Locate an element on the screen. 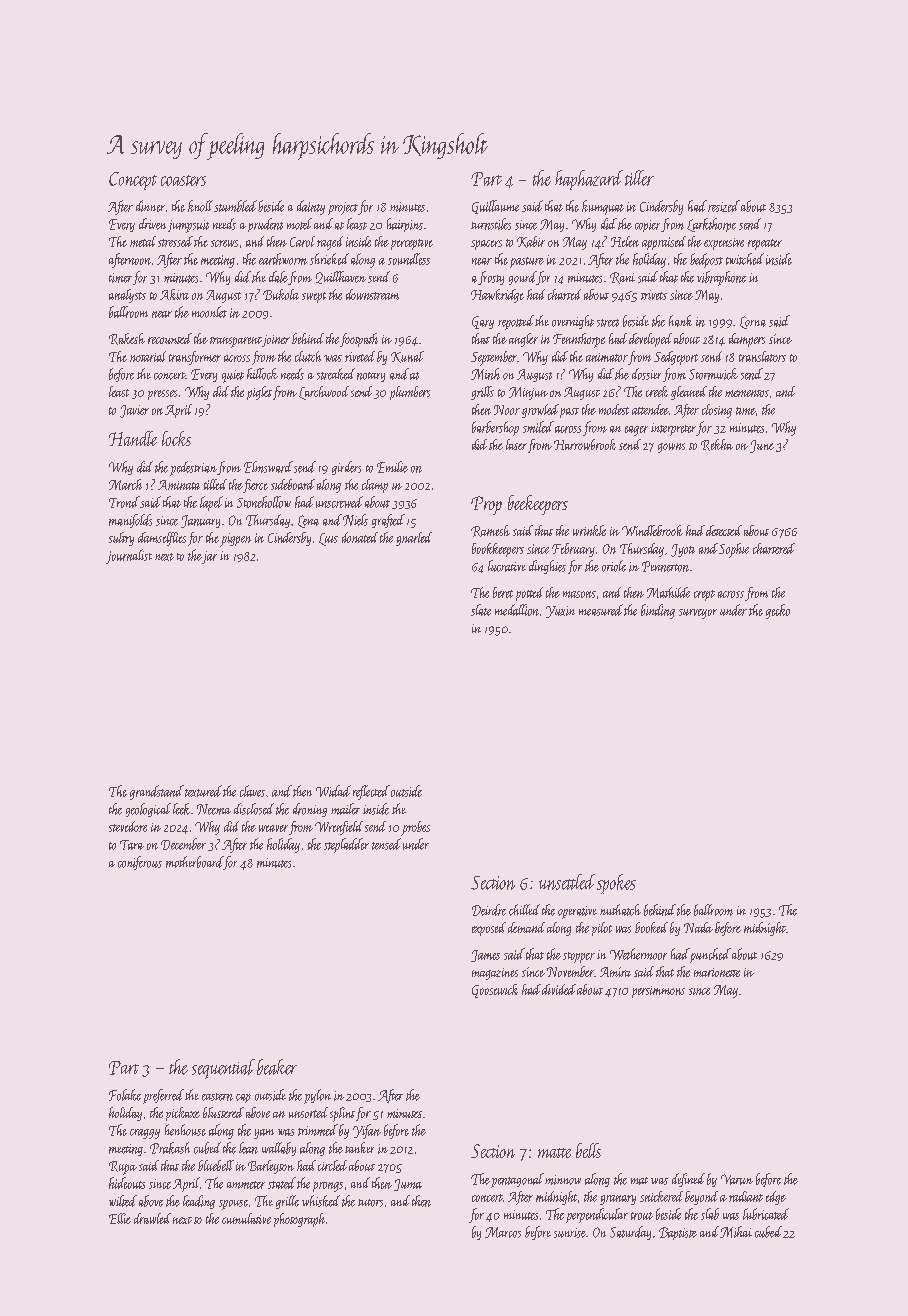 This screenshot has height=1316, width=908. binding is located at coordinates (658, 611).
